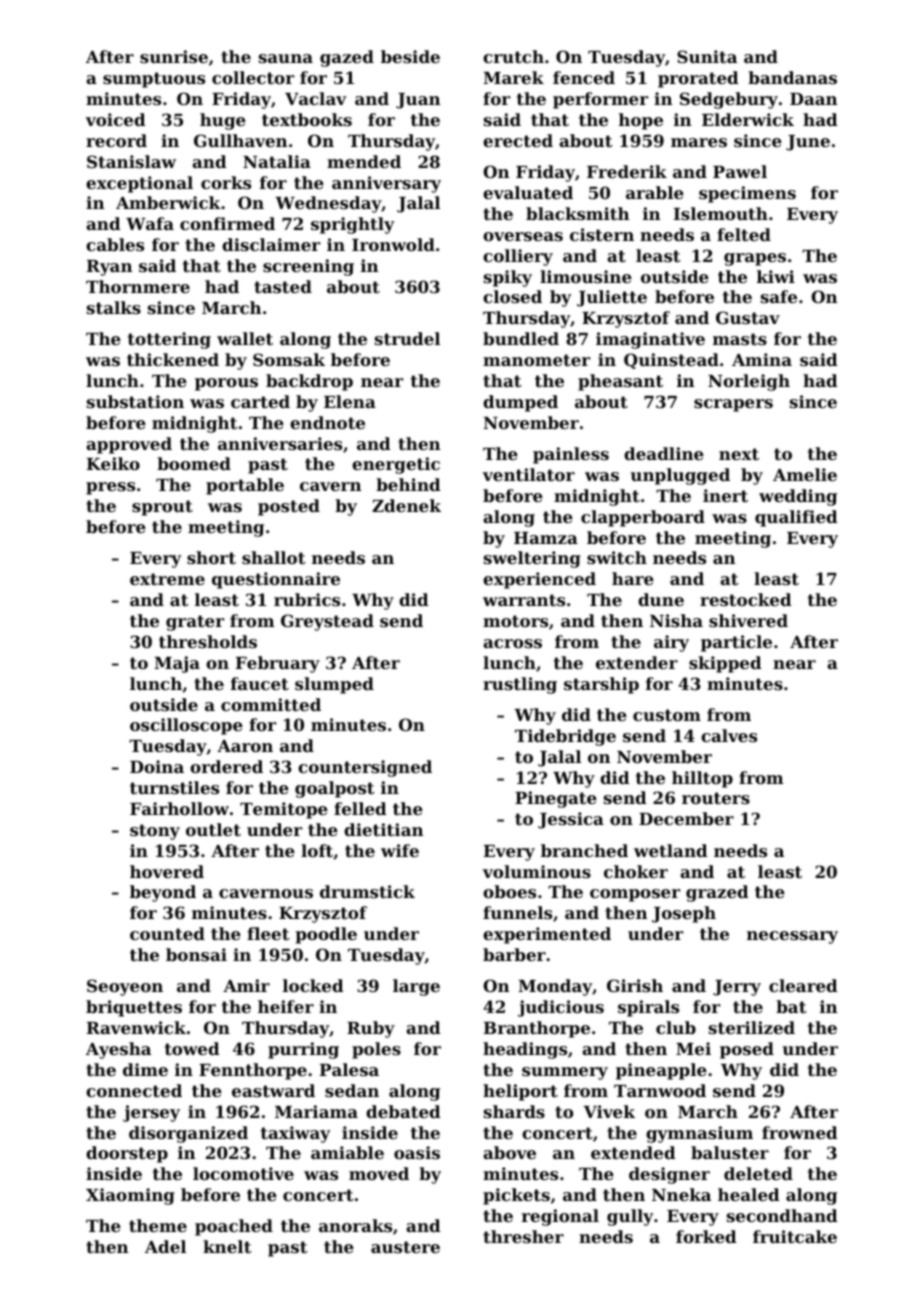  Describe the element at coordinates (286, 58) in the screenshot. I see `sauna` at that location.
